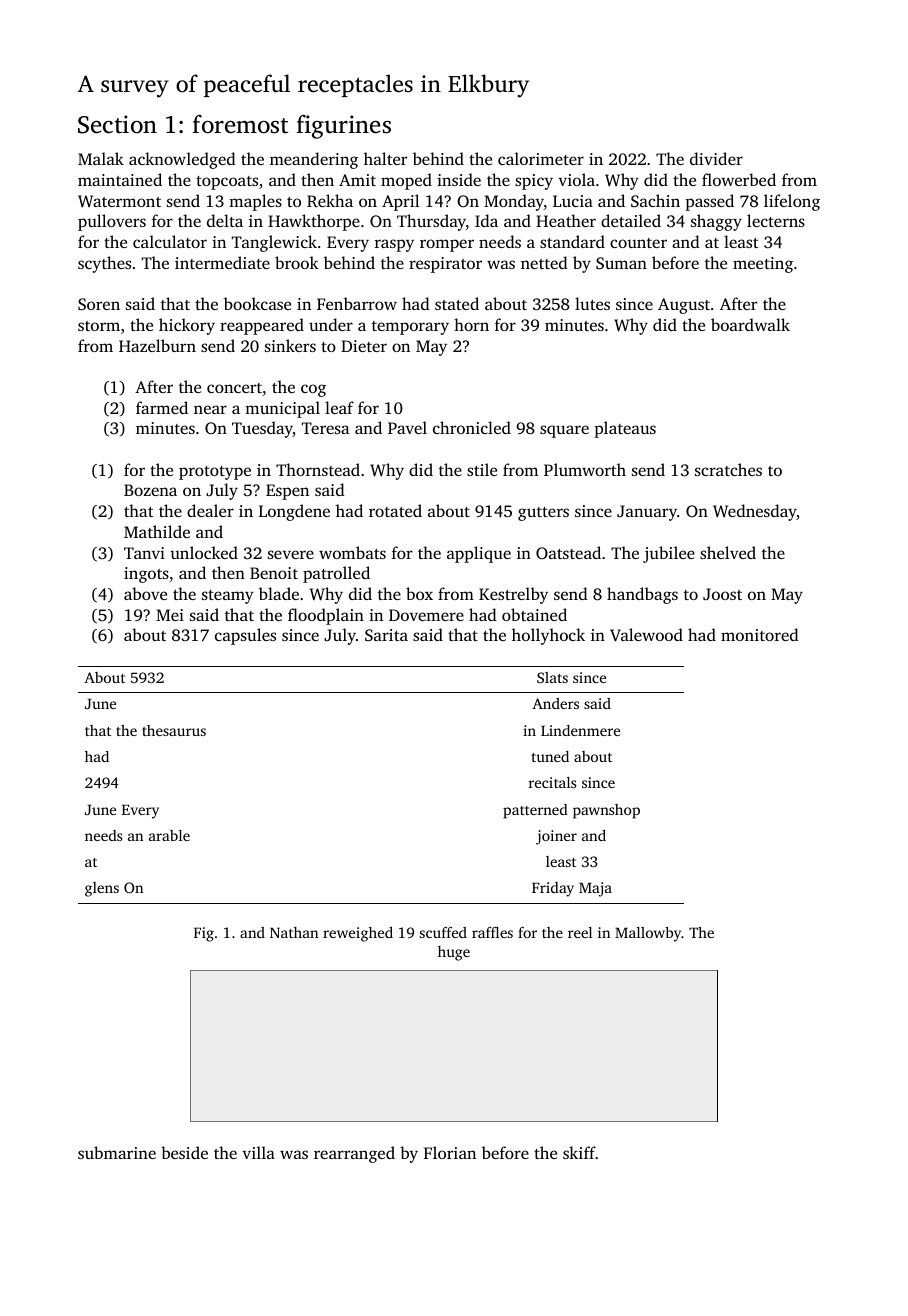 The height and width of the screenshot is (1316, 908). Describe the element at coordinates (716, 158) in the screenshot. I see `divider` at that location.
